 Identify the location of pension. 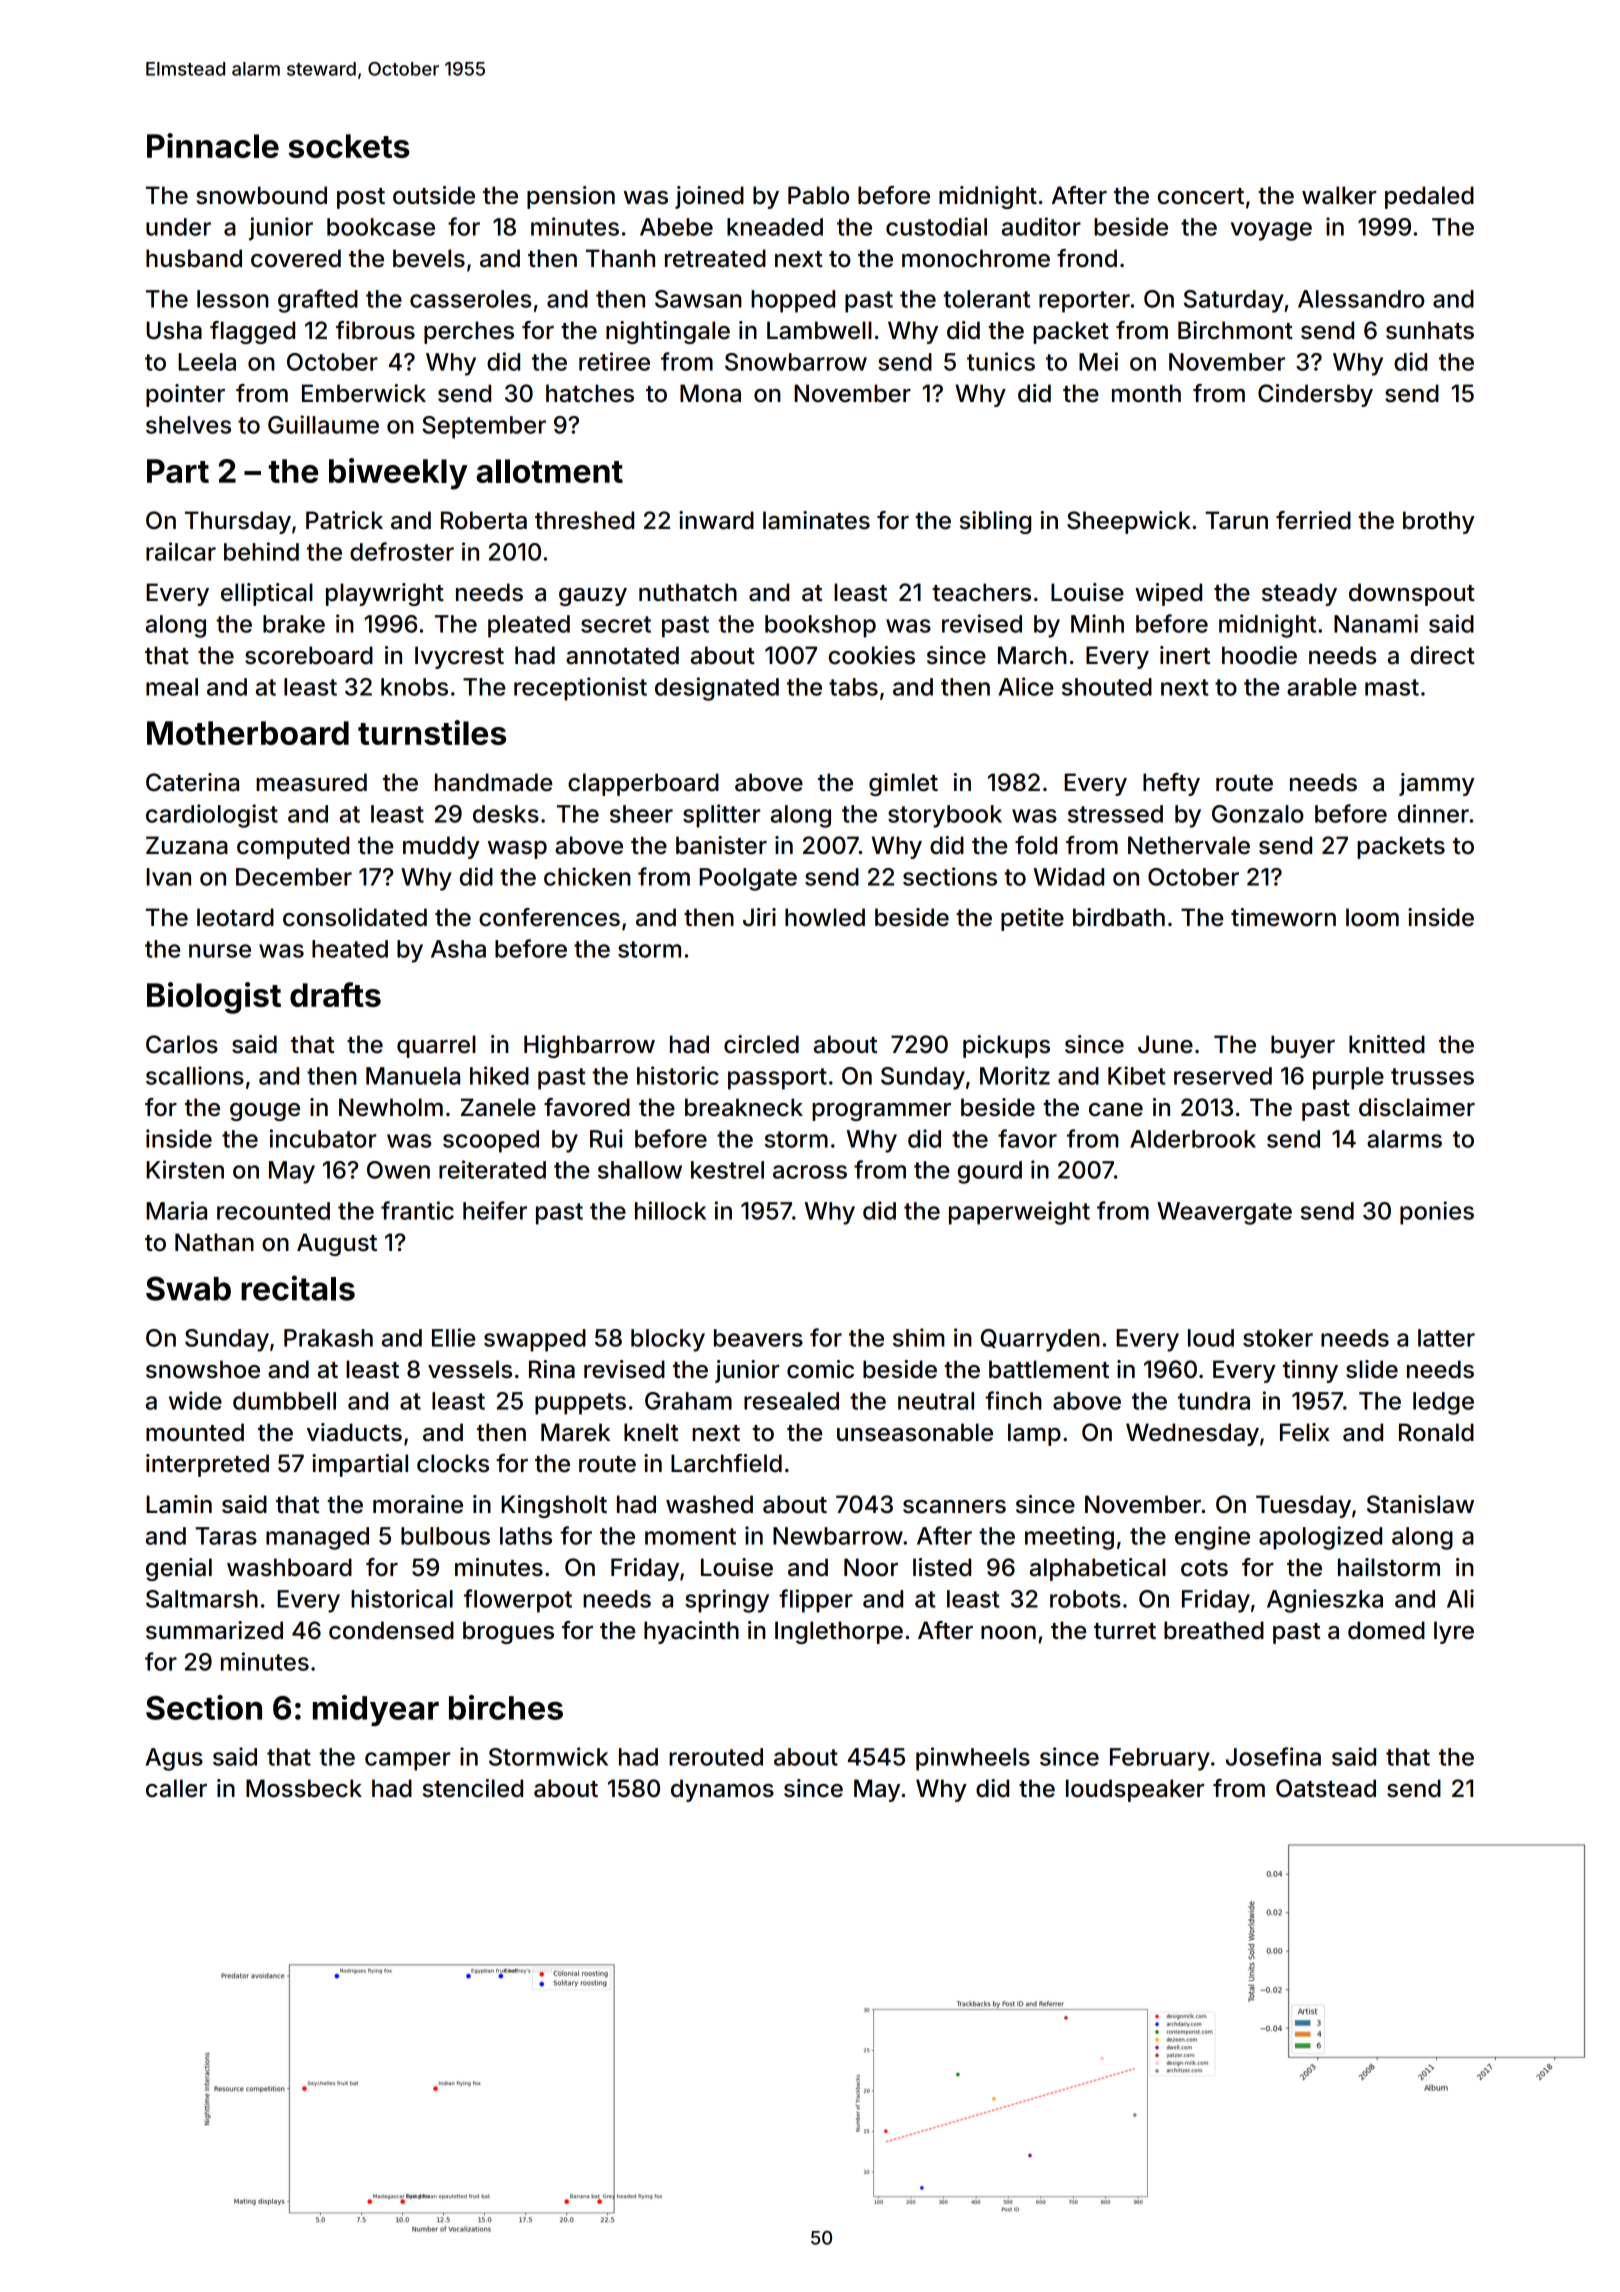
(571, 197).
